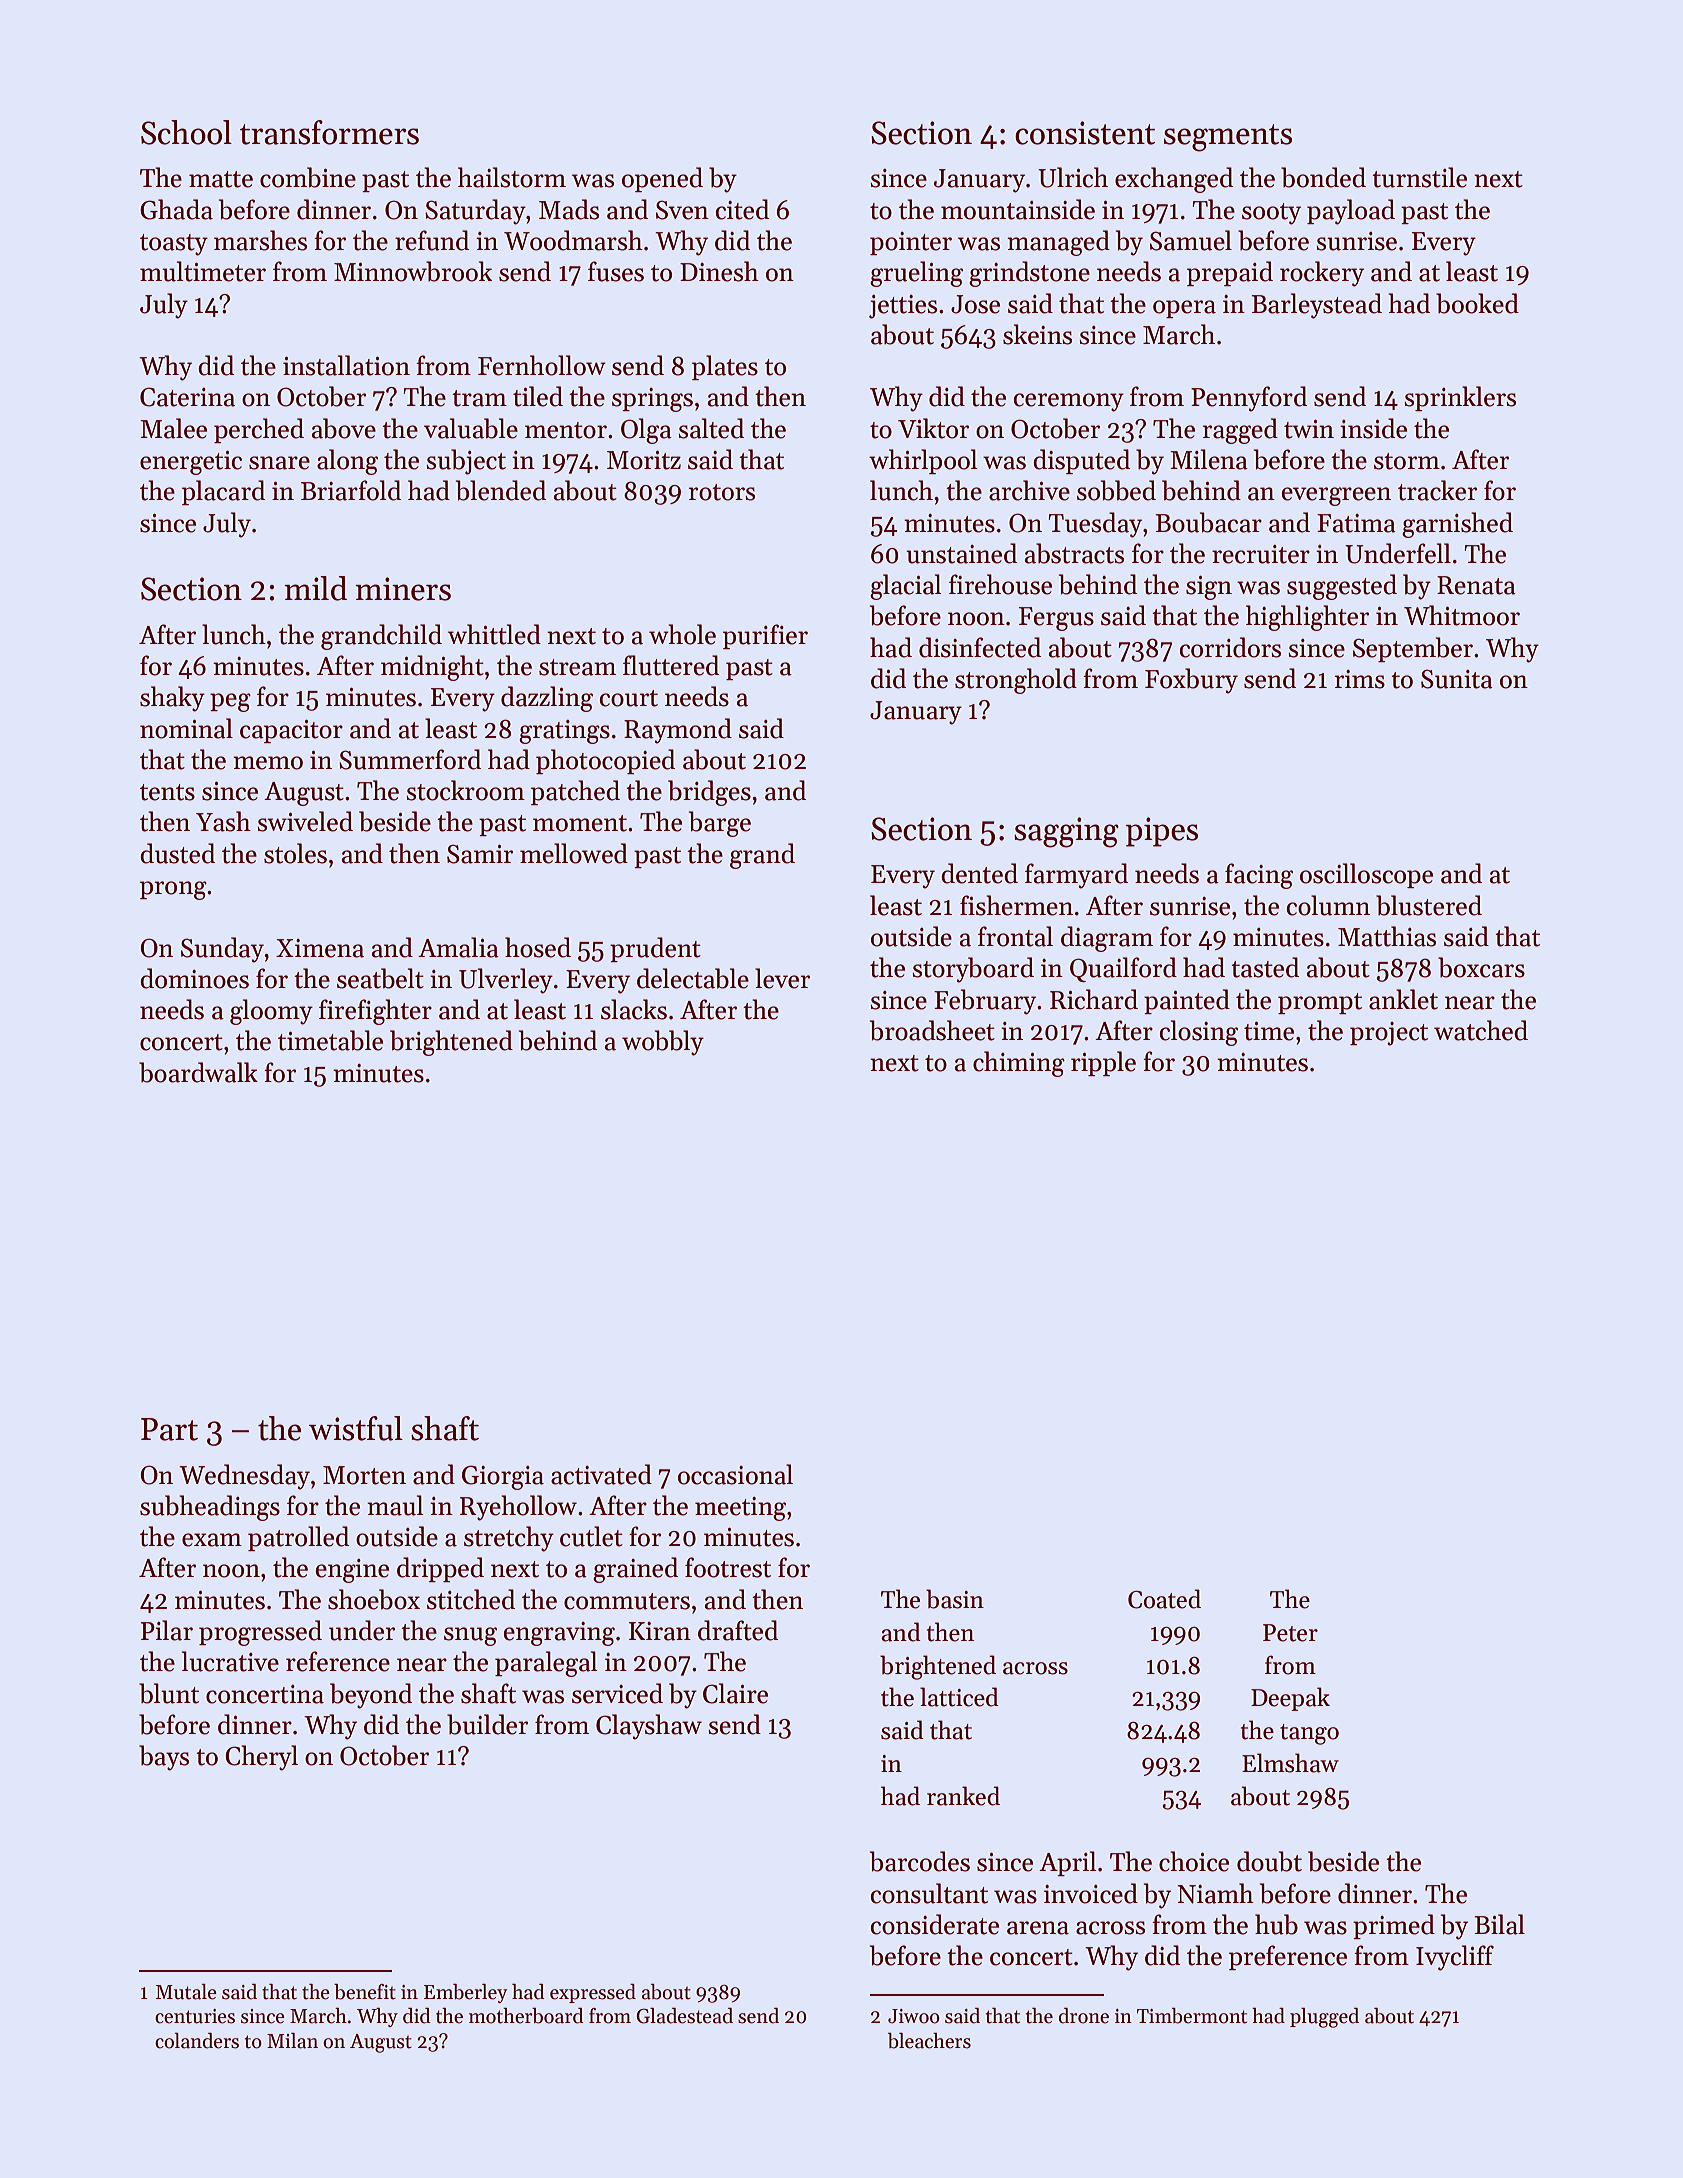  Describe the element at coordinates (295, 853) in the screenshot. I see `stoles` at that location.
